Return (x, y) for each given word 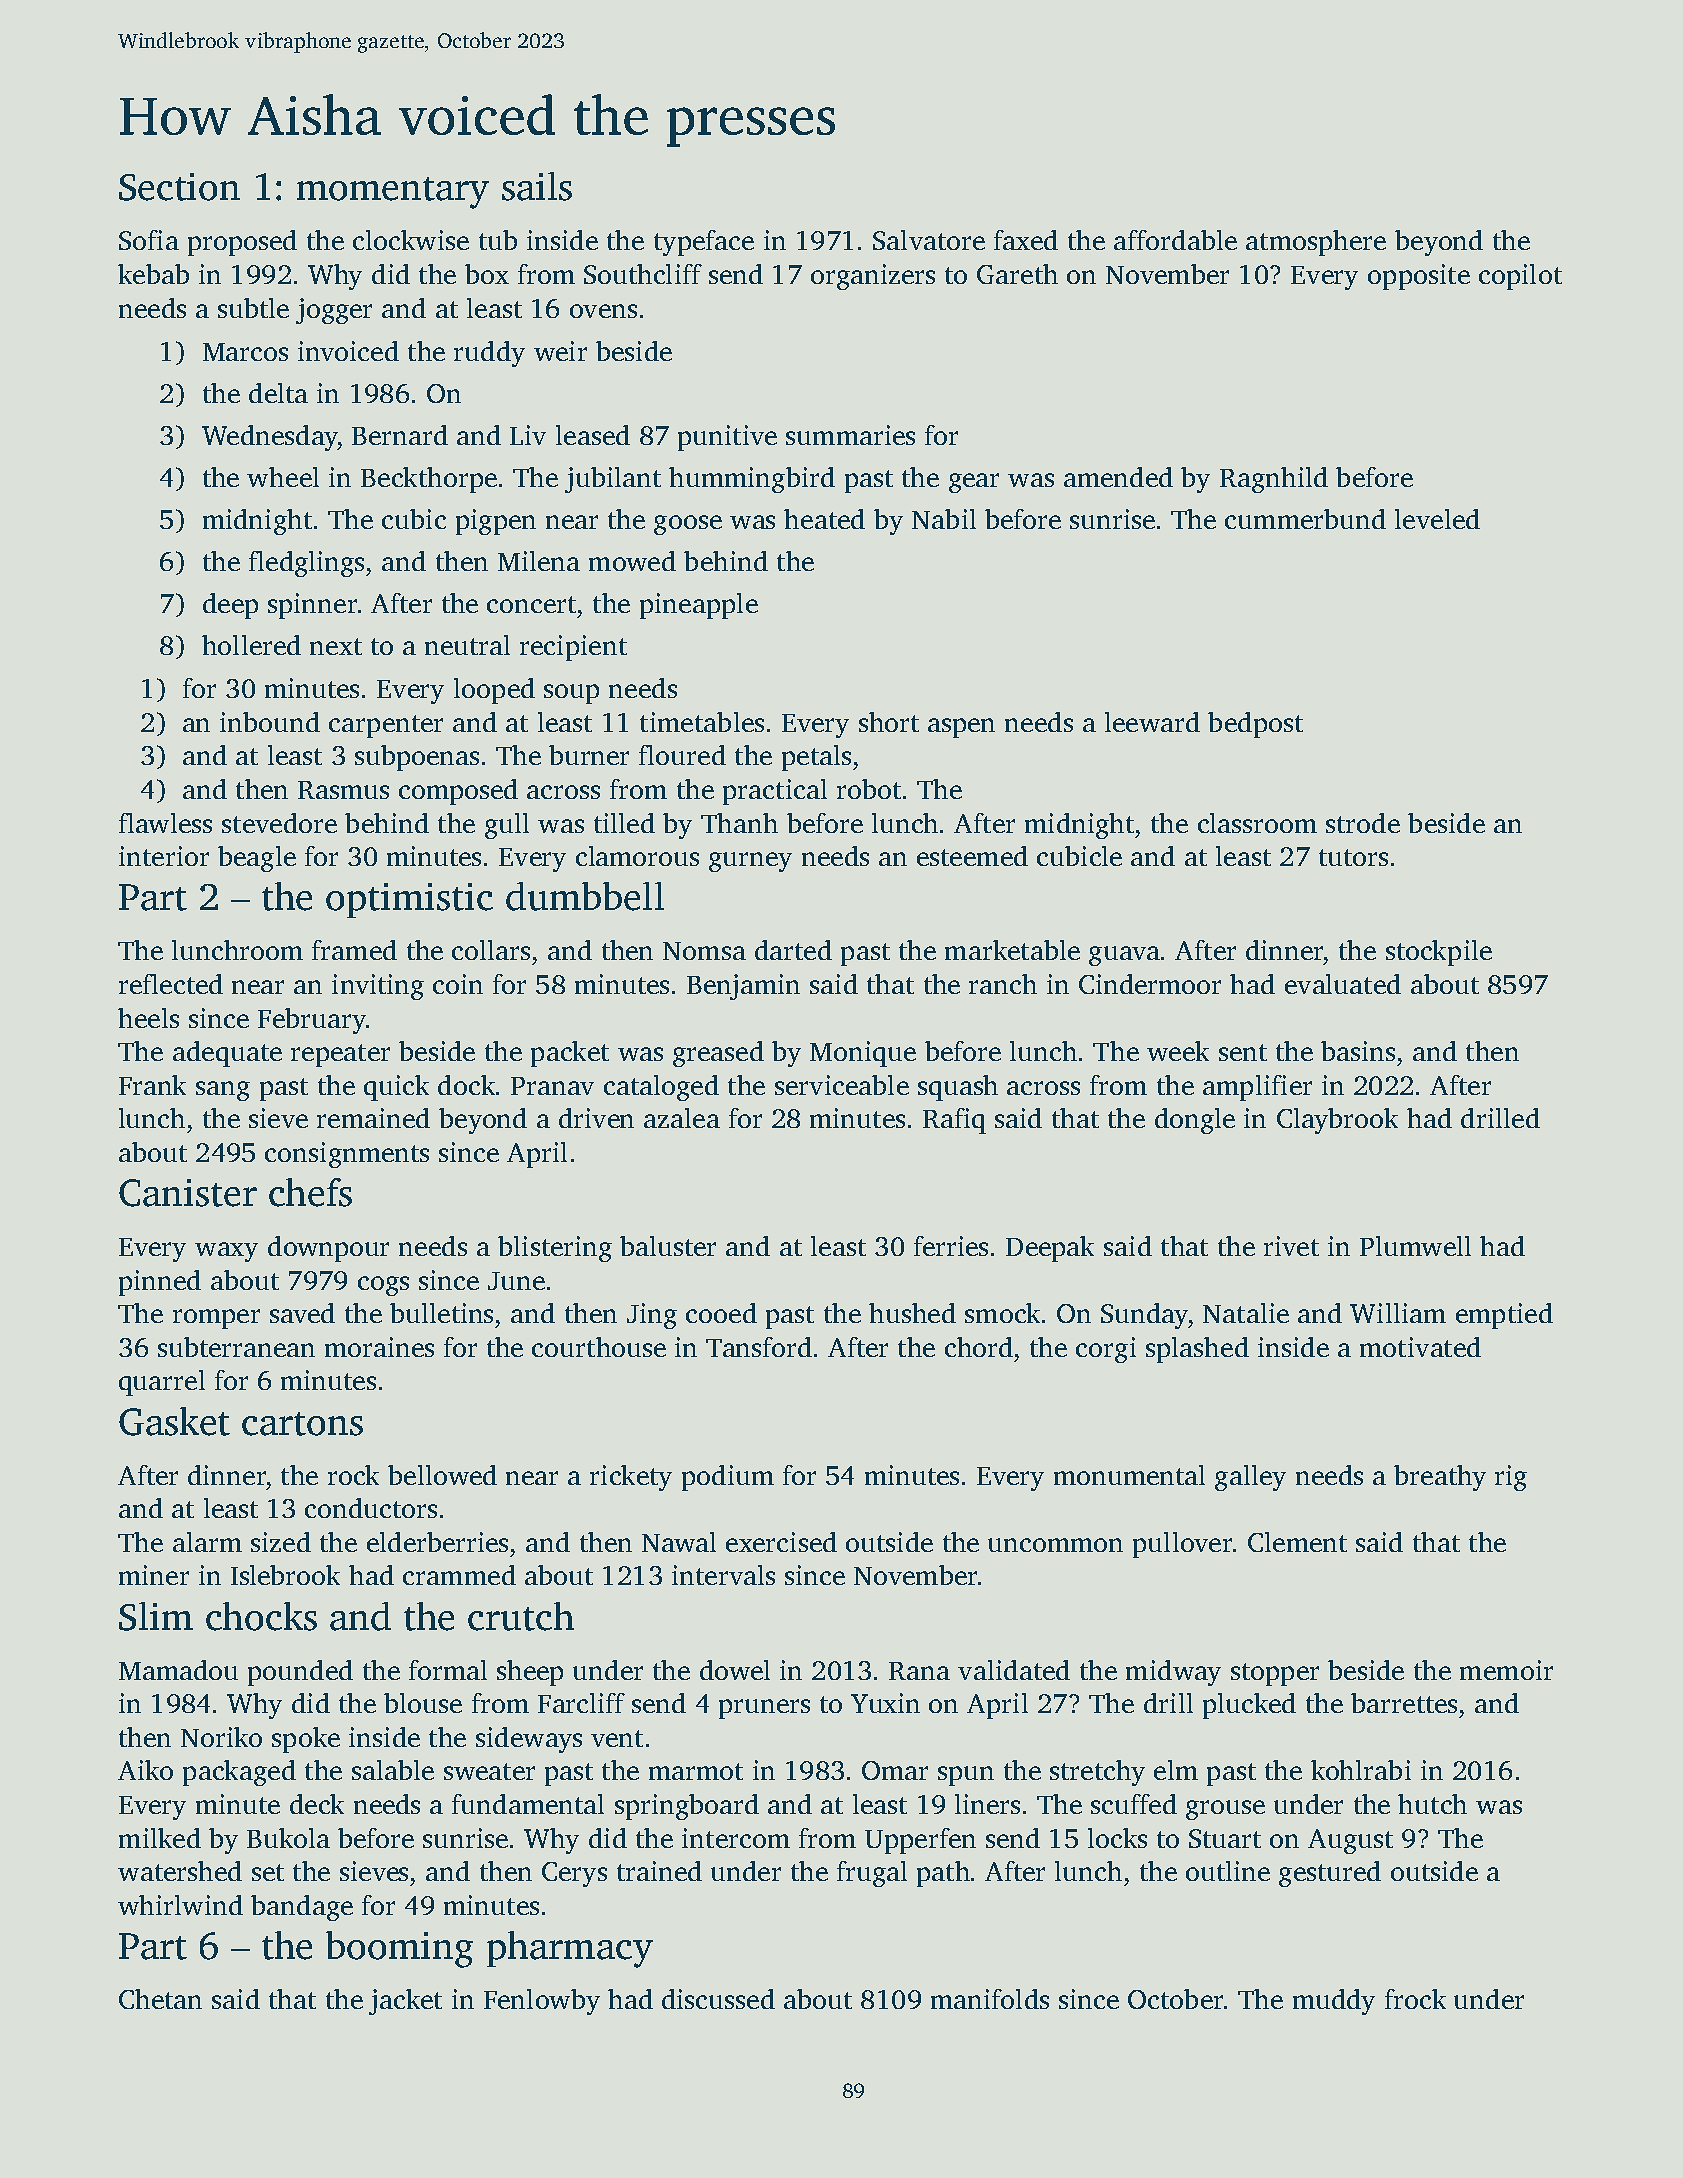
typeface (704, 243)
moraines (379, 1347)
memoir (1506, 1670)
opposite (1419, 277)
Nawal (679, 1542)
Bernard (400, 435)
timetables (702, 722)
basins (1358, 1051)
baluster (668, 1246)
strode (1363, 823)
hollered (251, 645)
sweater (489, 1771)
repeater (340, 1055)
